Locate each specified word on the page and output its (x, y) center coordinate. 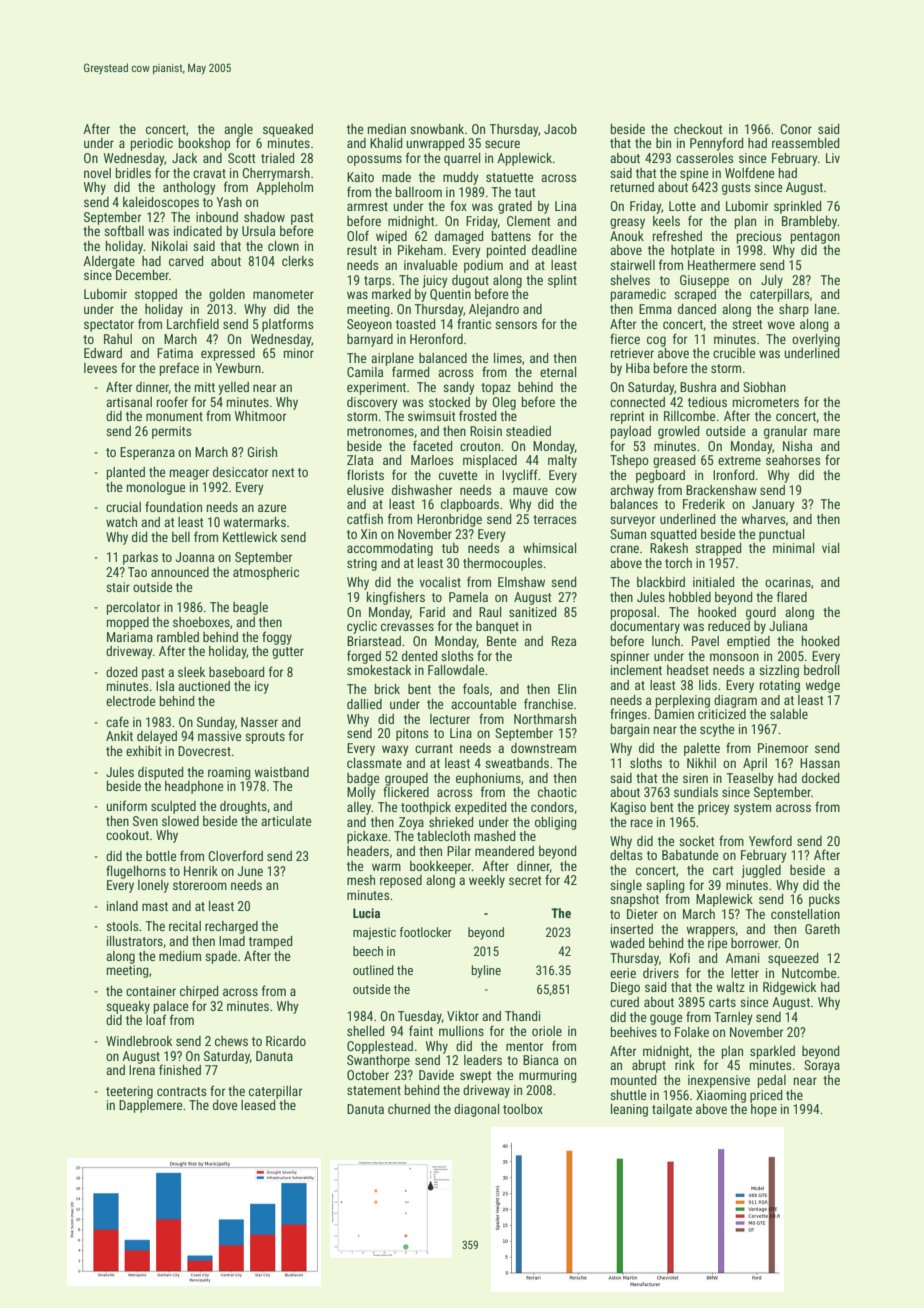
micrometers (766, 402)
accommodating (390, 549)
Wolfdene (749, 172)
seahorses (793, 460)
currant (434, 748)
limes (508, 358)
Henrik (201, 871)
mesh (361, 880)
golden (227, 295)
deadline (554, 250)
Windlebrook (139, 1041)
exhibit (143, 751)
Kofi (680, 957)
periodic (152, 144)
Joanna (195, 557)
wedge (822, 686)
